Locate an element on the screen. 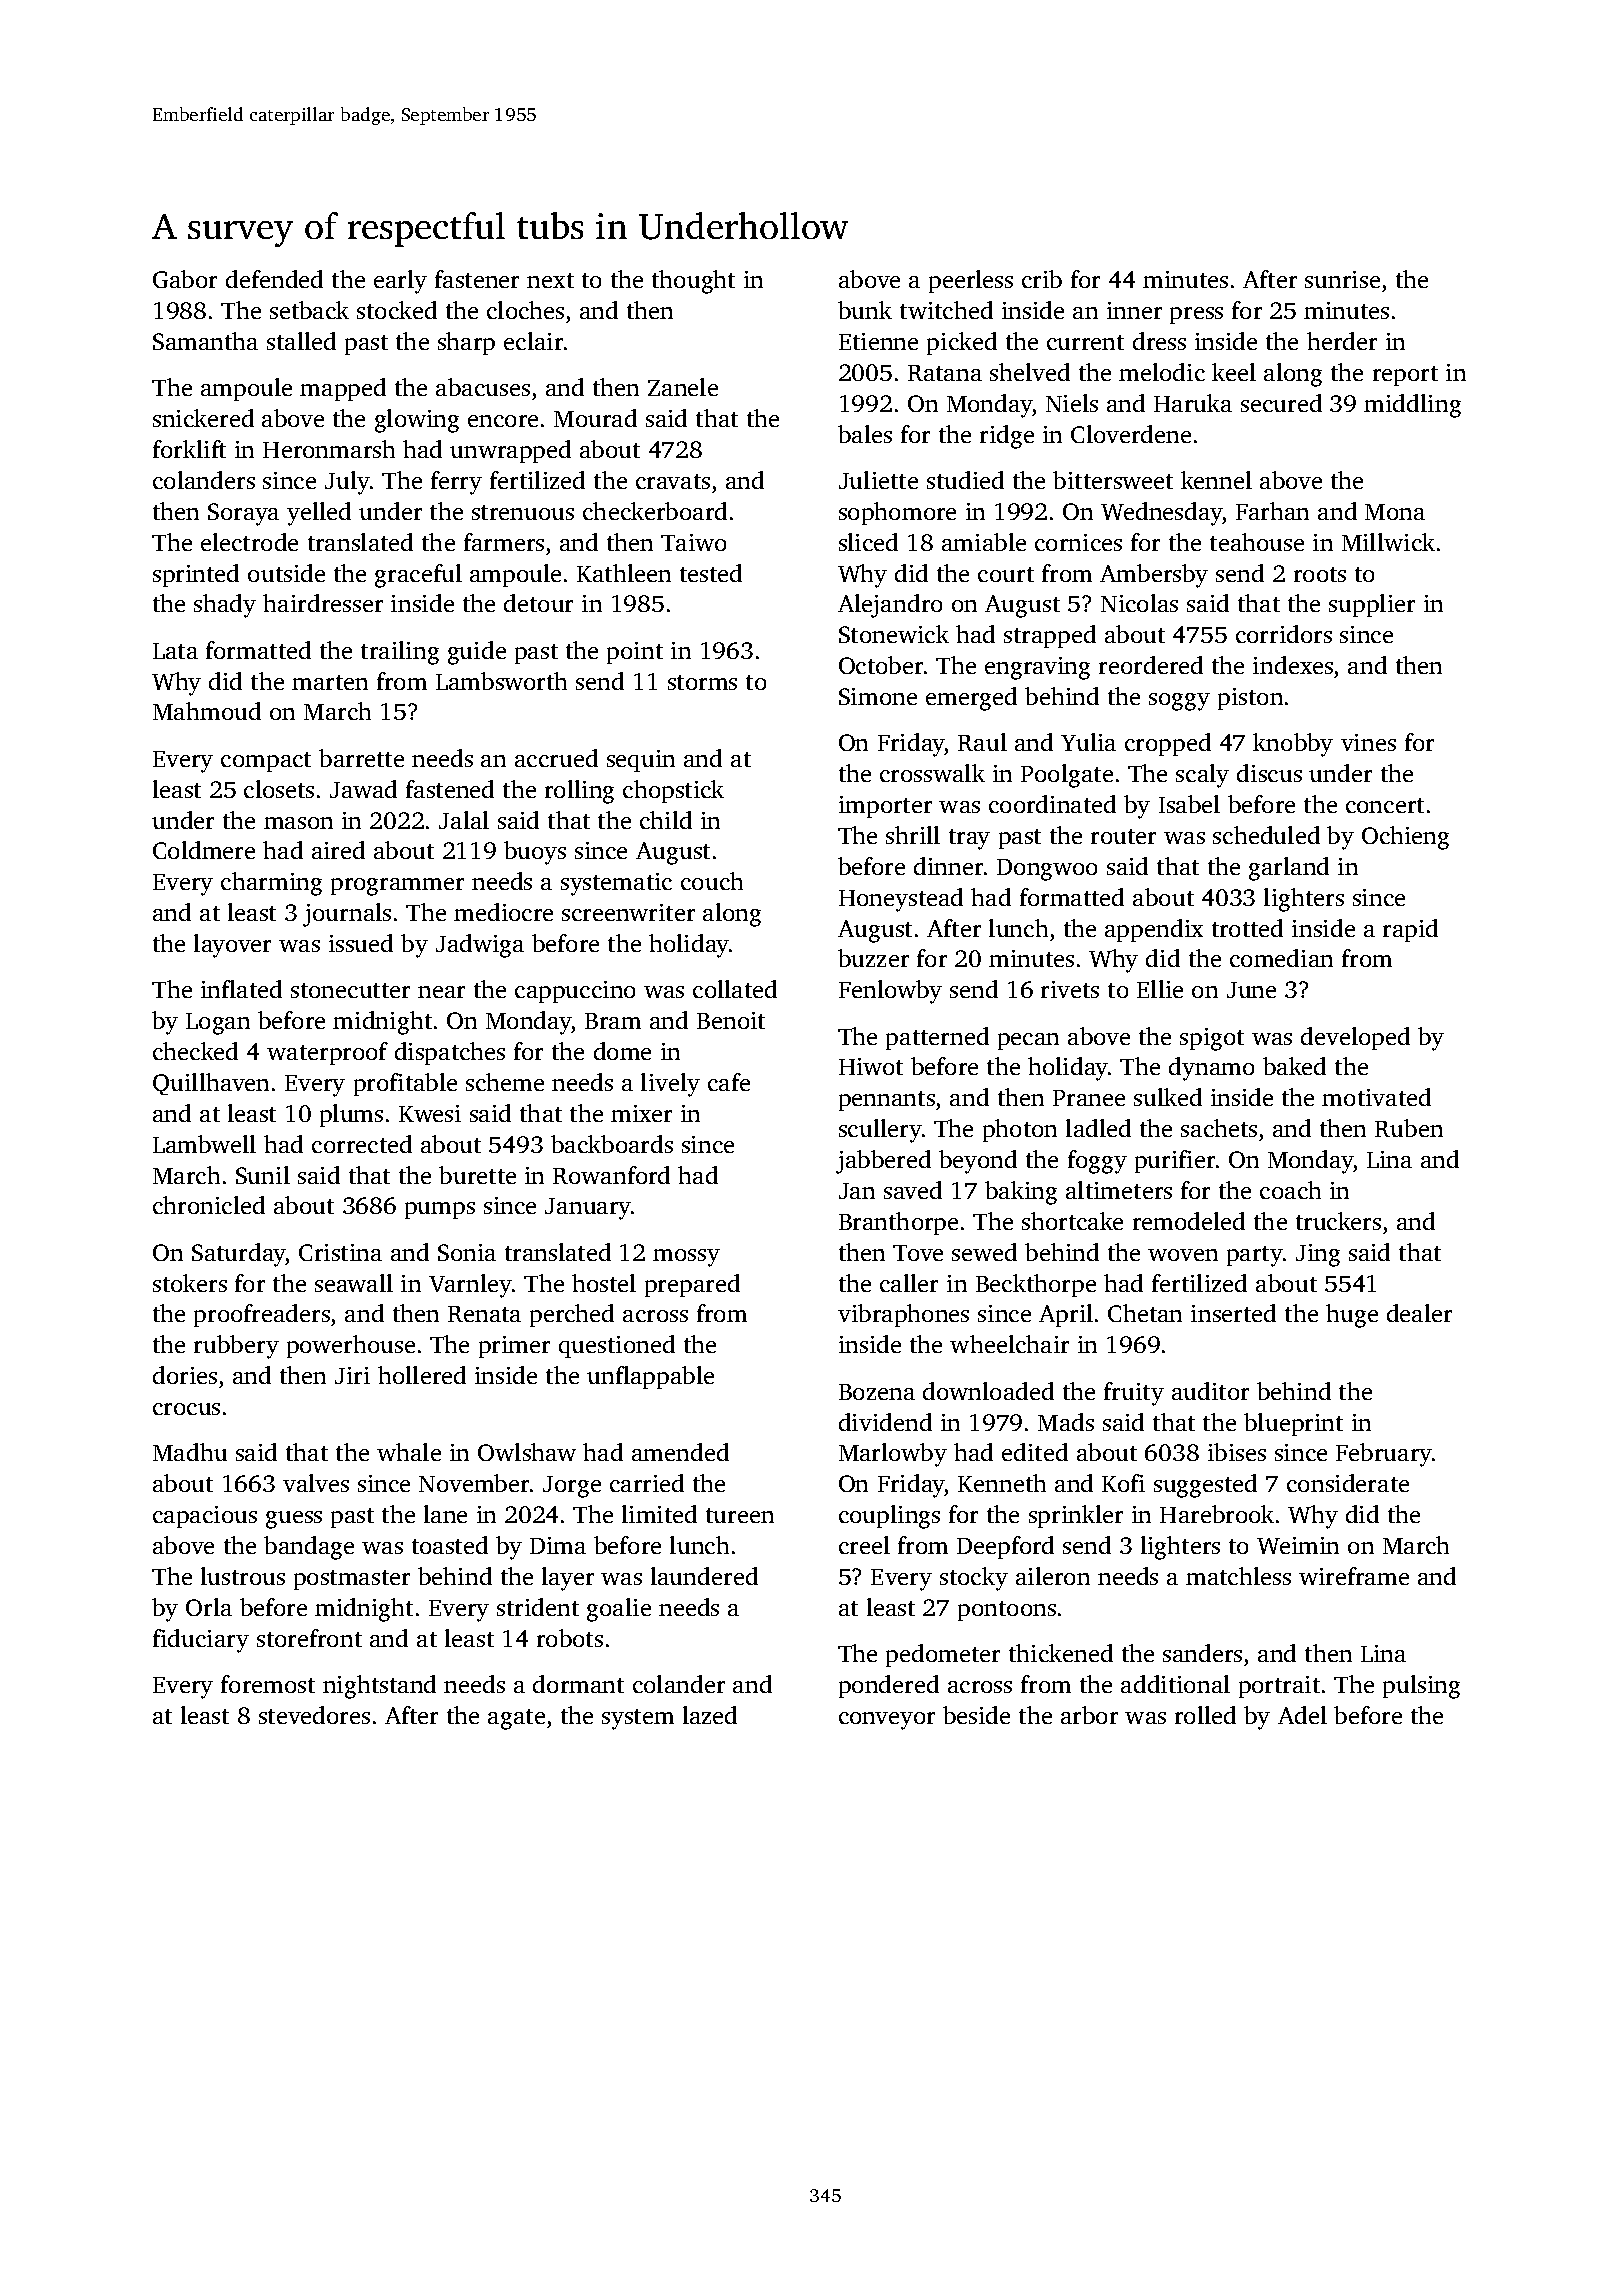 This screenshot has width=1620, height=2292. garland is located at coordinates (1289, 869).
